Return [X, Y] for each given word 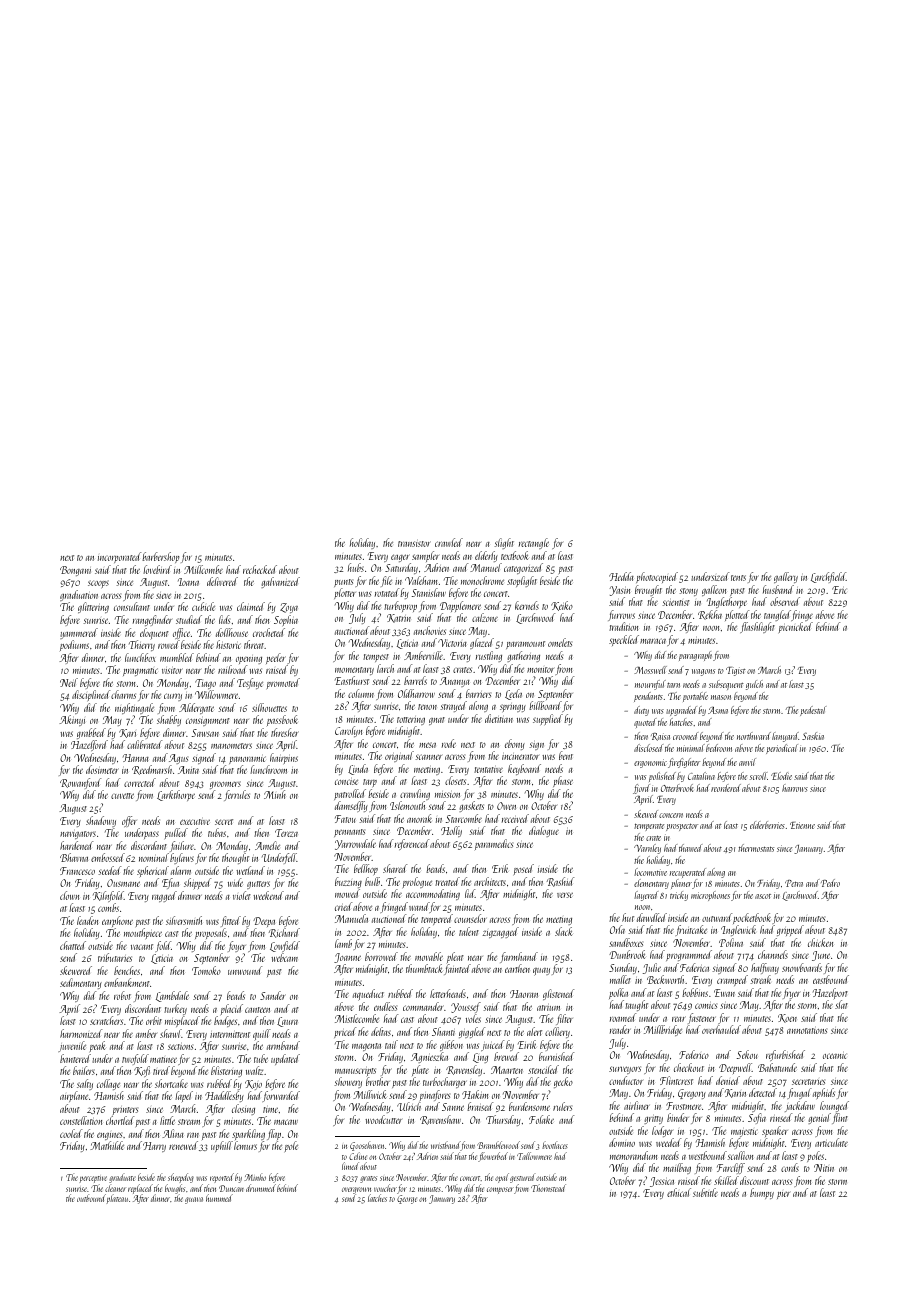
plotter [345, 593]
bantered [75, 1058]
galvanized [280, 582]
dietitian [499, 718]
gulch [754, 685]
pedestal [813, 711]
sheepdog [181, 1178]
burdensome [529, 1106]
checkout [689, 1067]
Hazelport [830, 994]
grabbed [91, 733]
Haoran [524, 994]
